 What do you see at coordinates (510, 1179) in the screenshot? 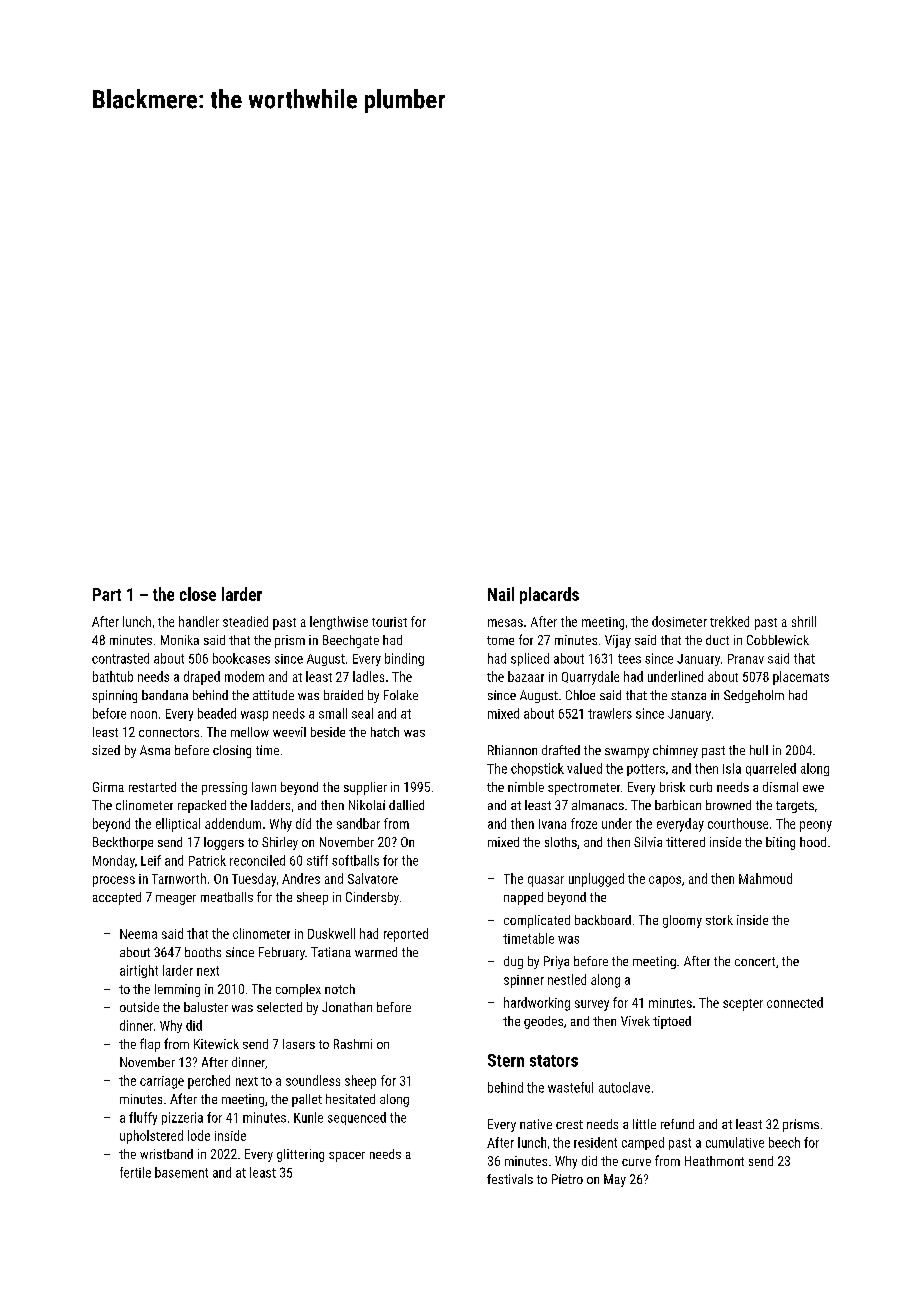
I see `festivals` at bounding box center [510, 1179].
